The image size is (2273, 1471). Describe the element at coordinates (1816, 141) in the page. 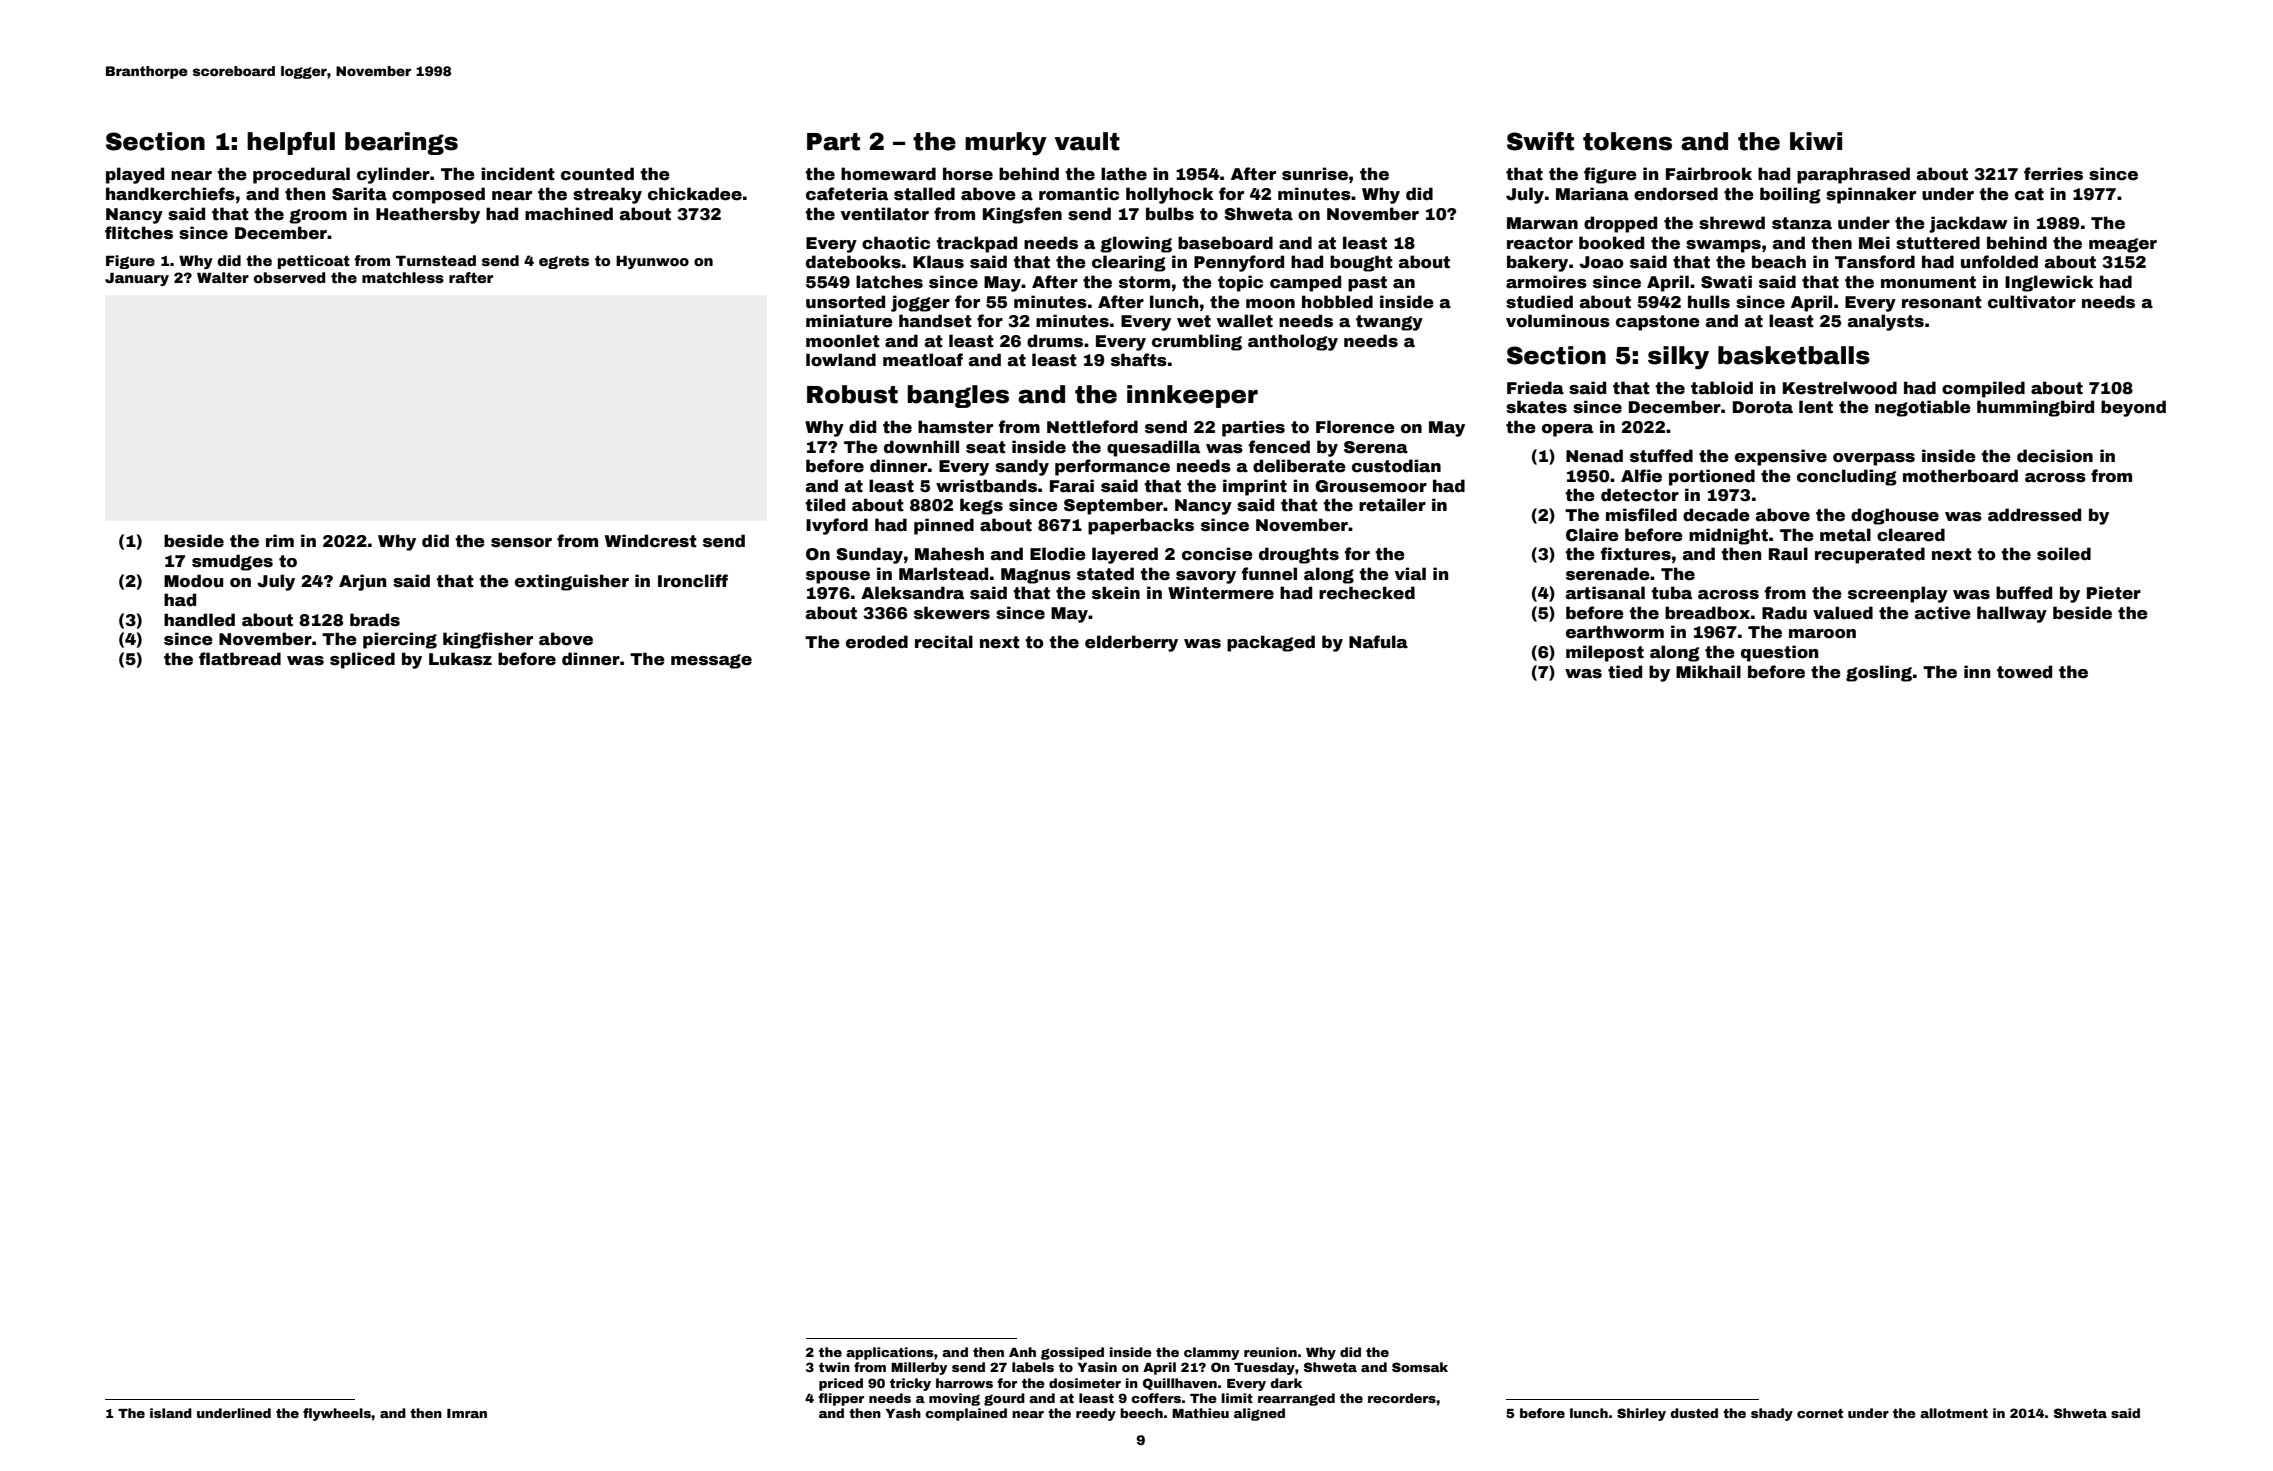

I see `kiwi` at that location.
